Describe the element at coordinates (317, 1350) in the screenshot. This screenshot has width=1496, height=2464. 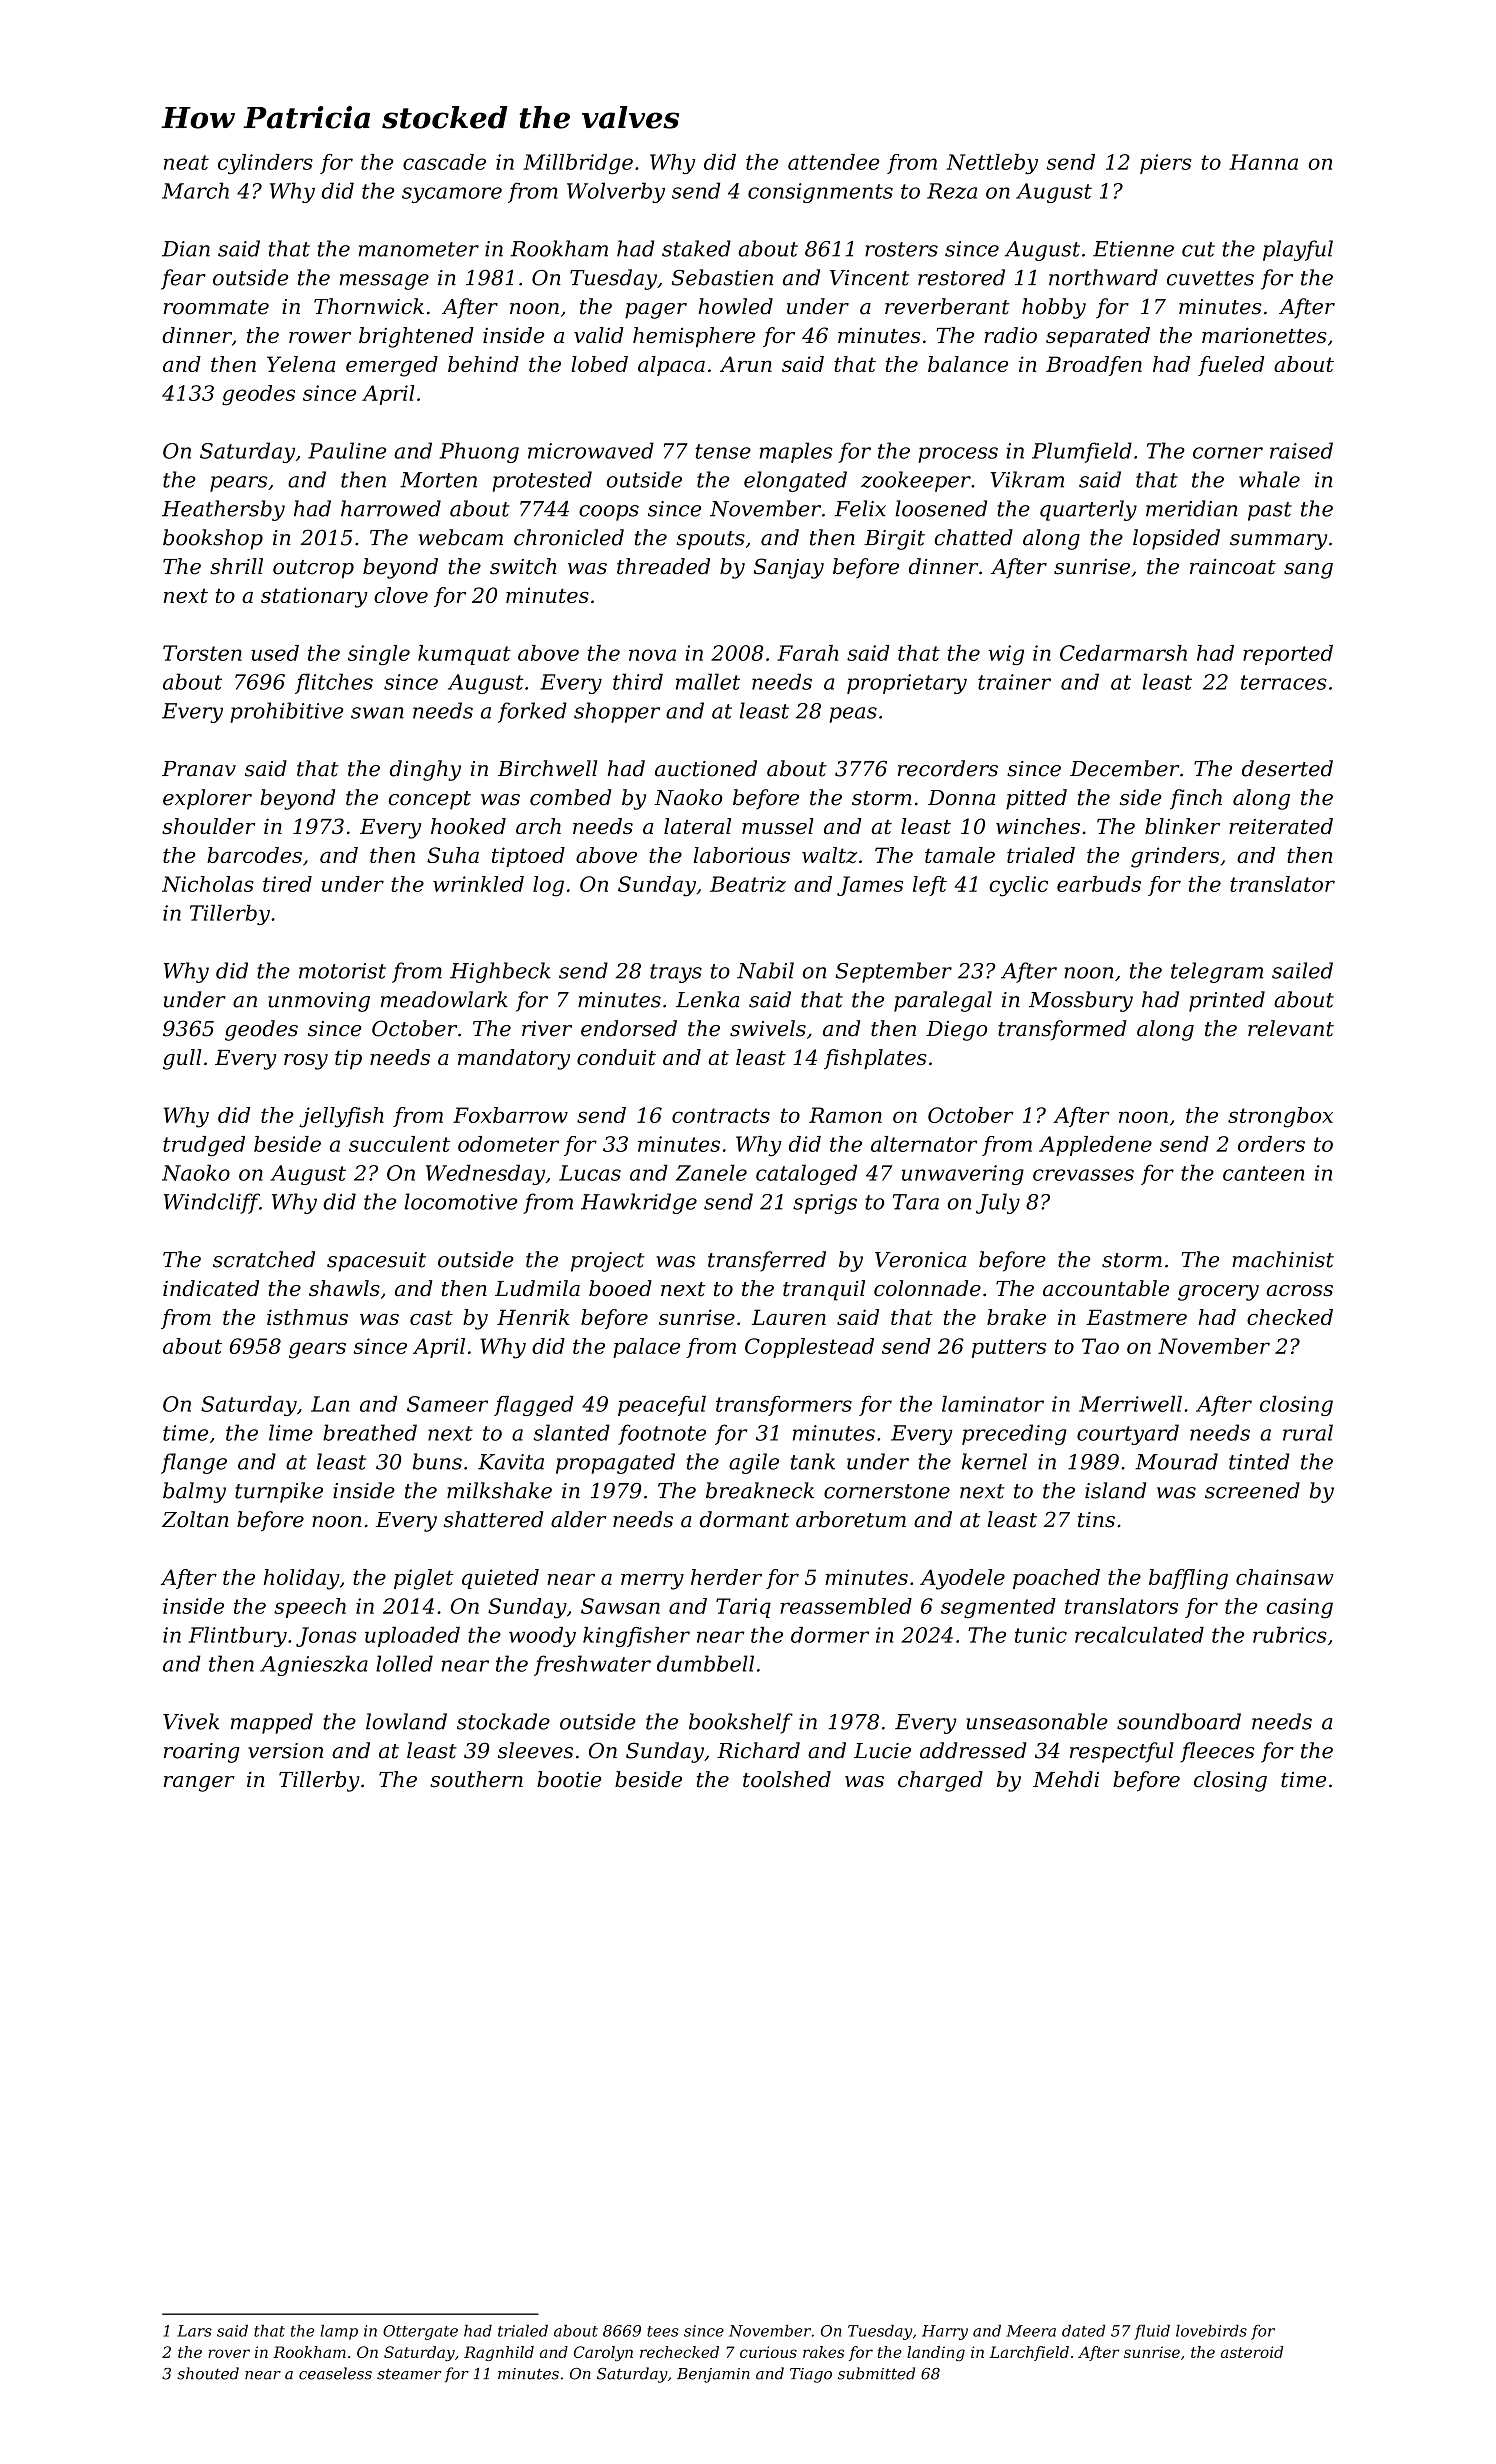
I see `gears` at that location.
